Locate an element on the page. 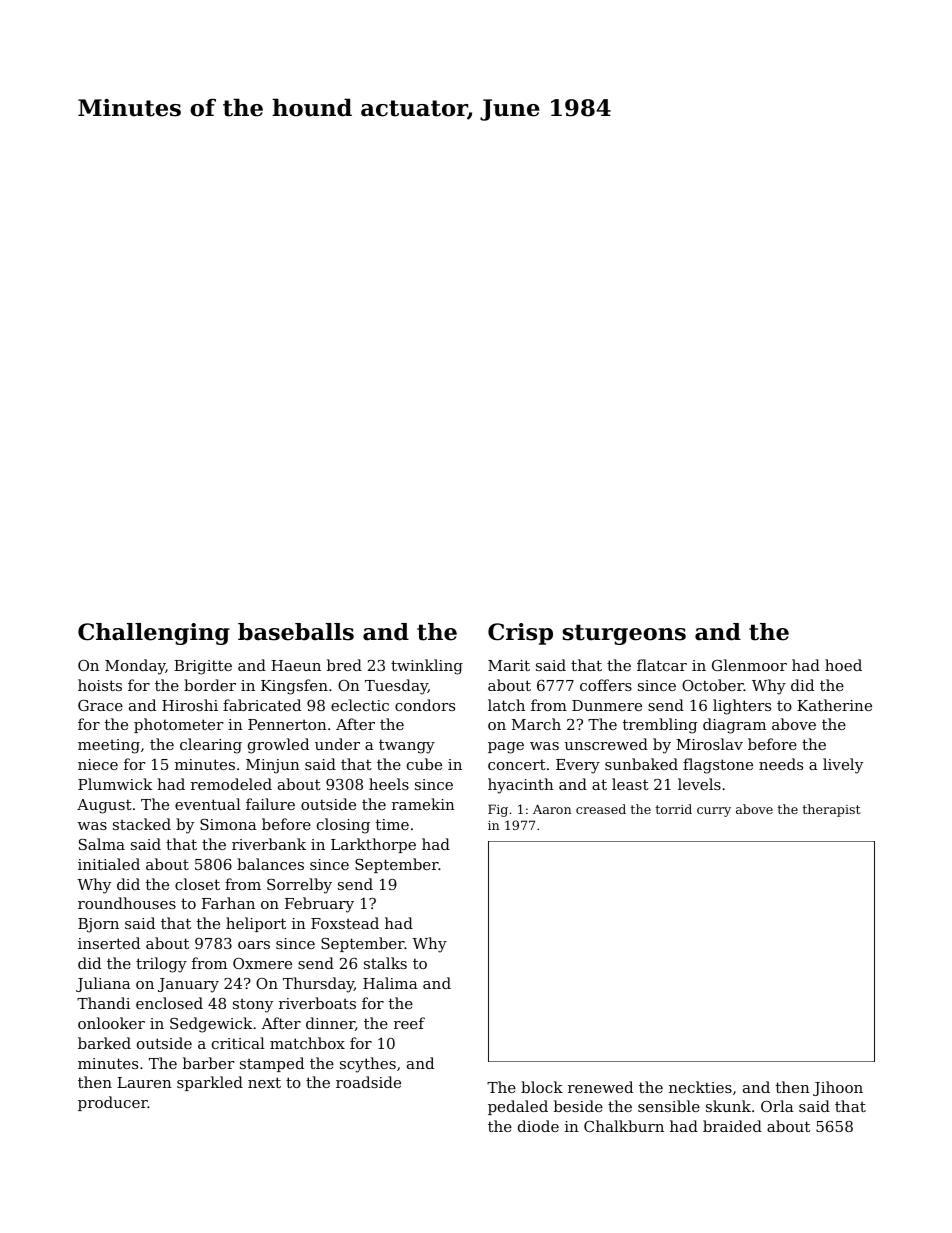 The image size is (952, 1233). ramekin is located at coordinates (423, 804).
